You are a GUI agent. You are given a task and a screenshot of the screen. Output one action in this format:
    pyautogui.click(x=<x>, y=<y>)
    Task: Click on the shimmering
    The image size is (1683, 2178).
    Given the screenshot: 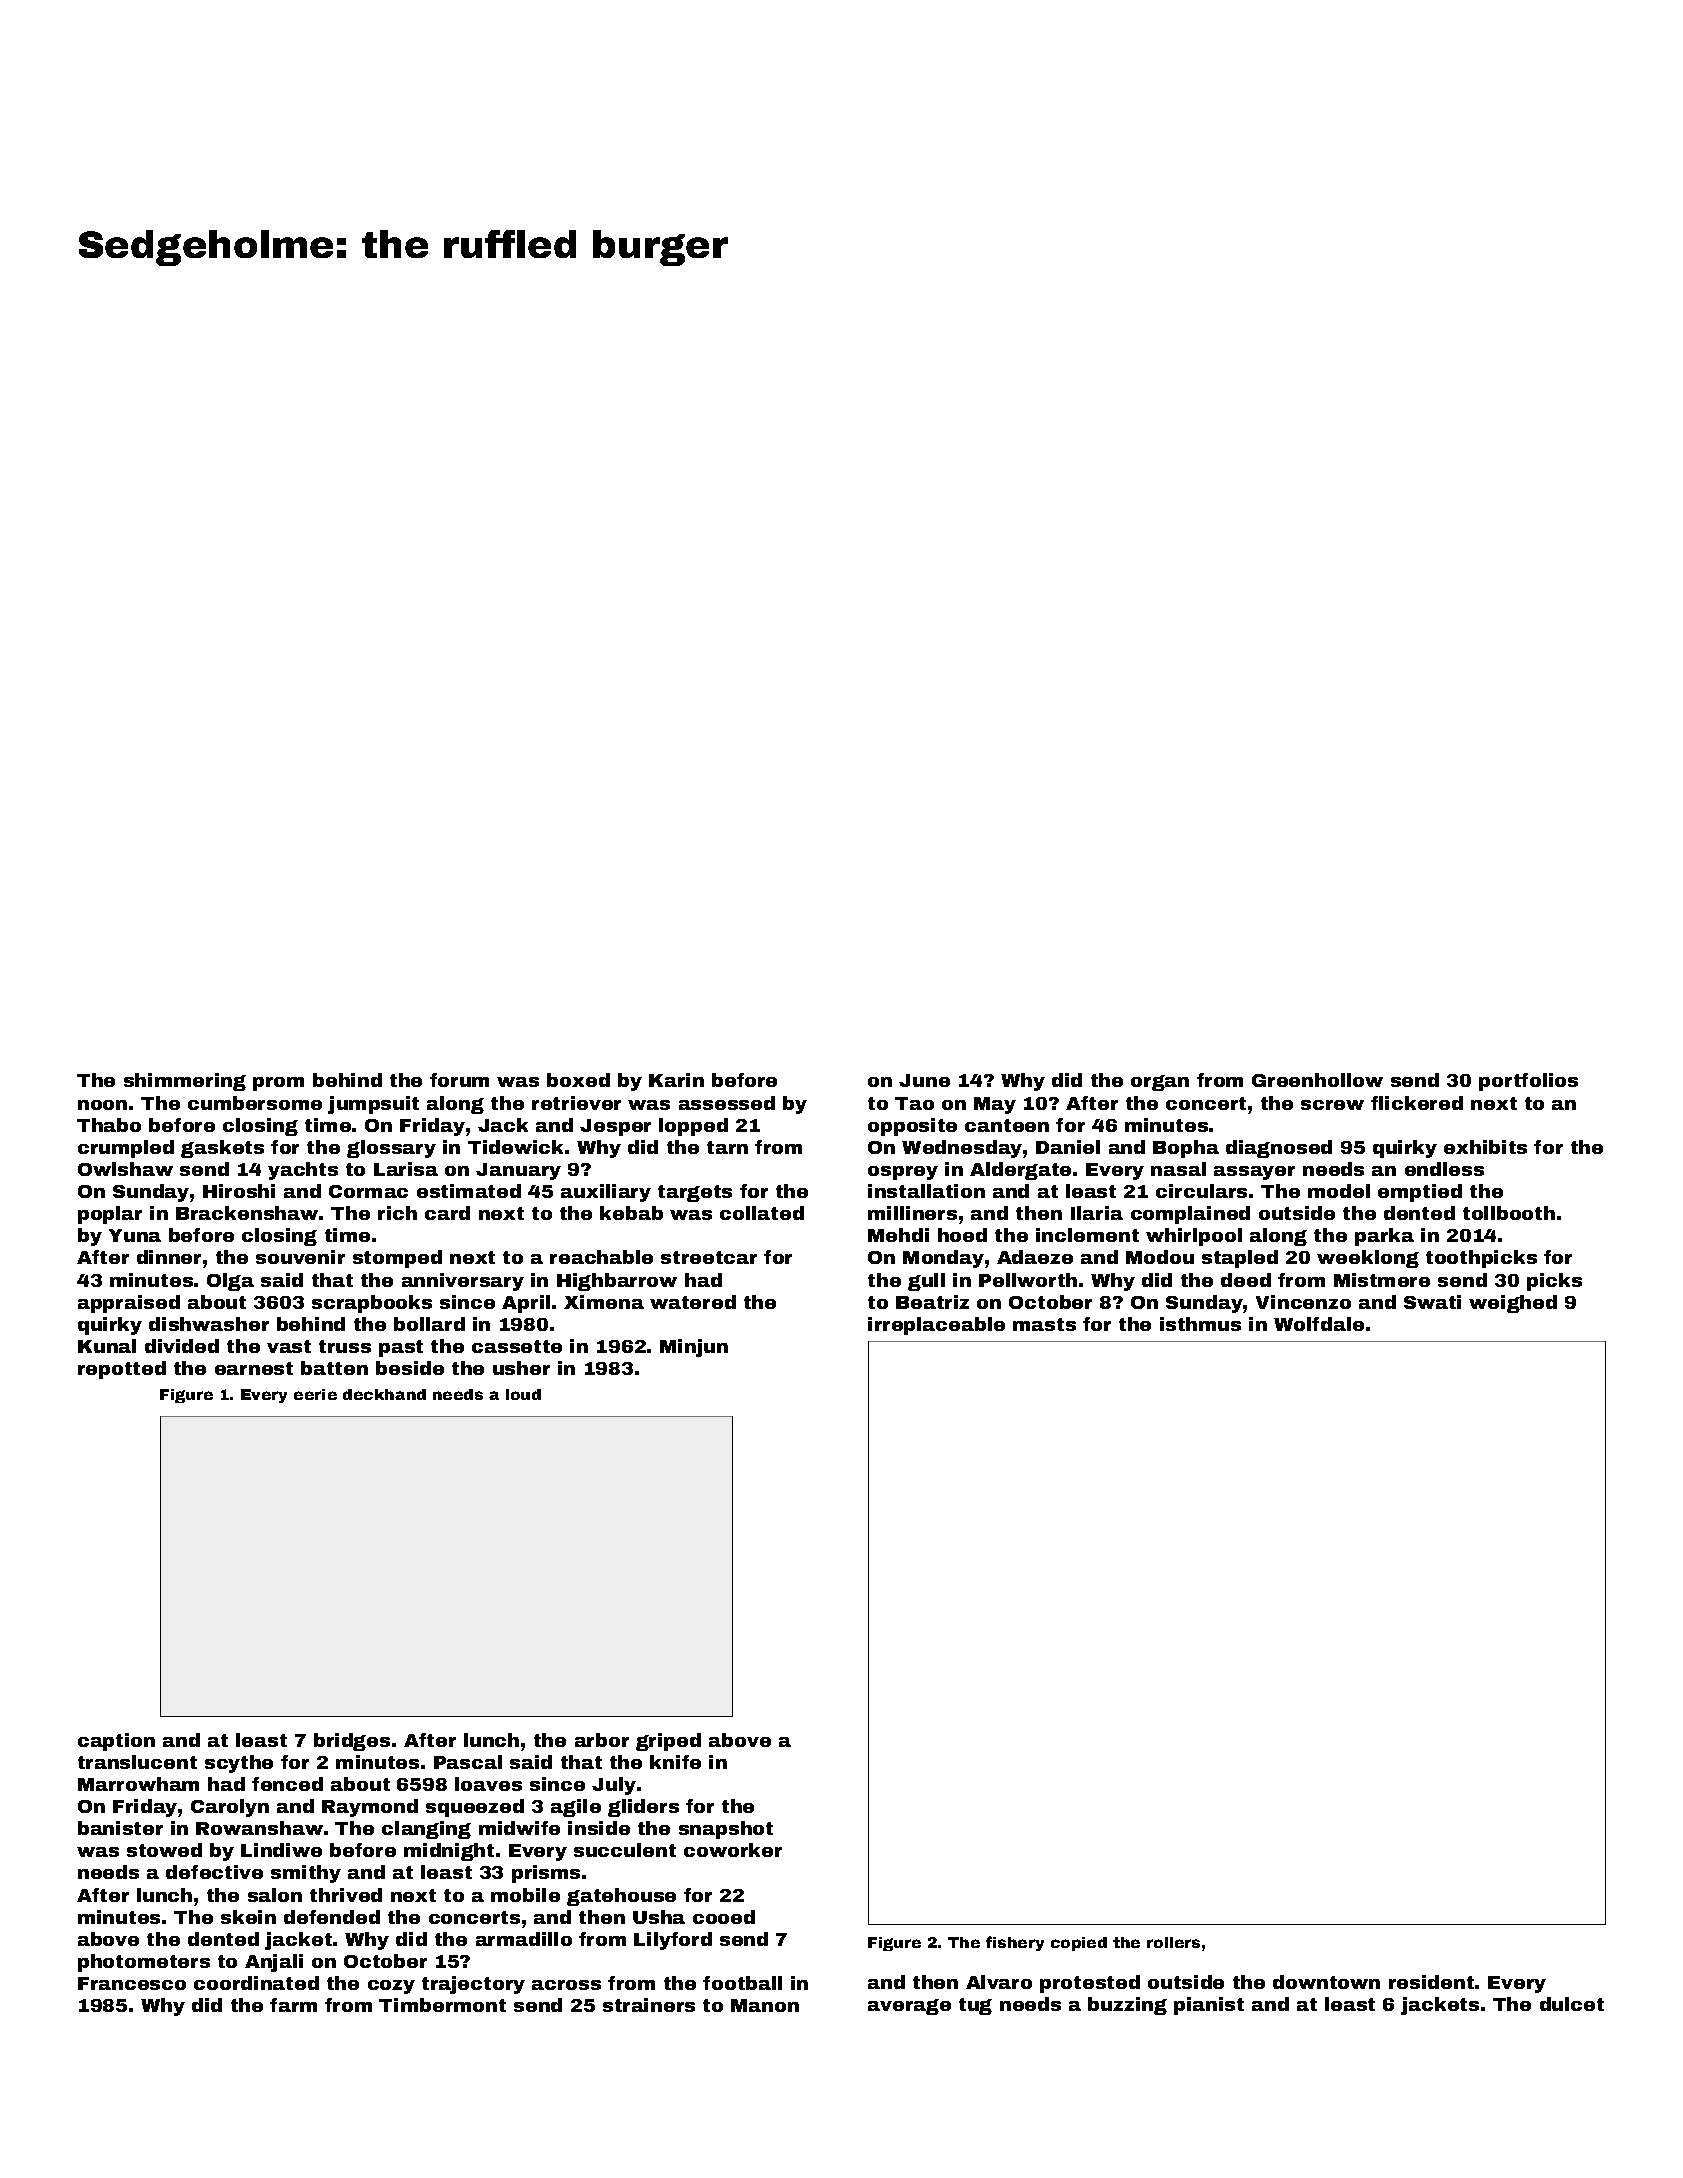 What is the action you would take?
    pyautogui.click(x=185, y=1082)
